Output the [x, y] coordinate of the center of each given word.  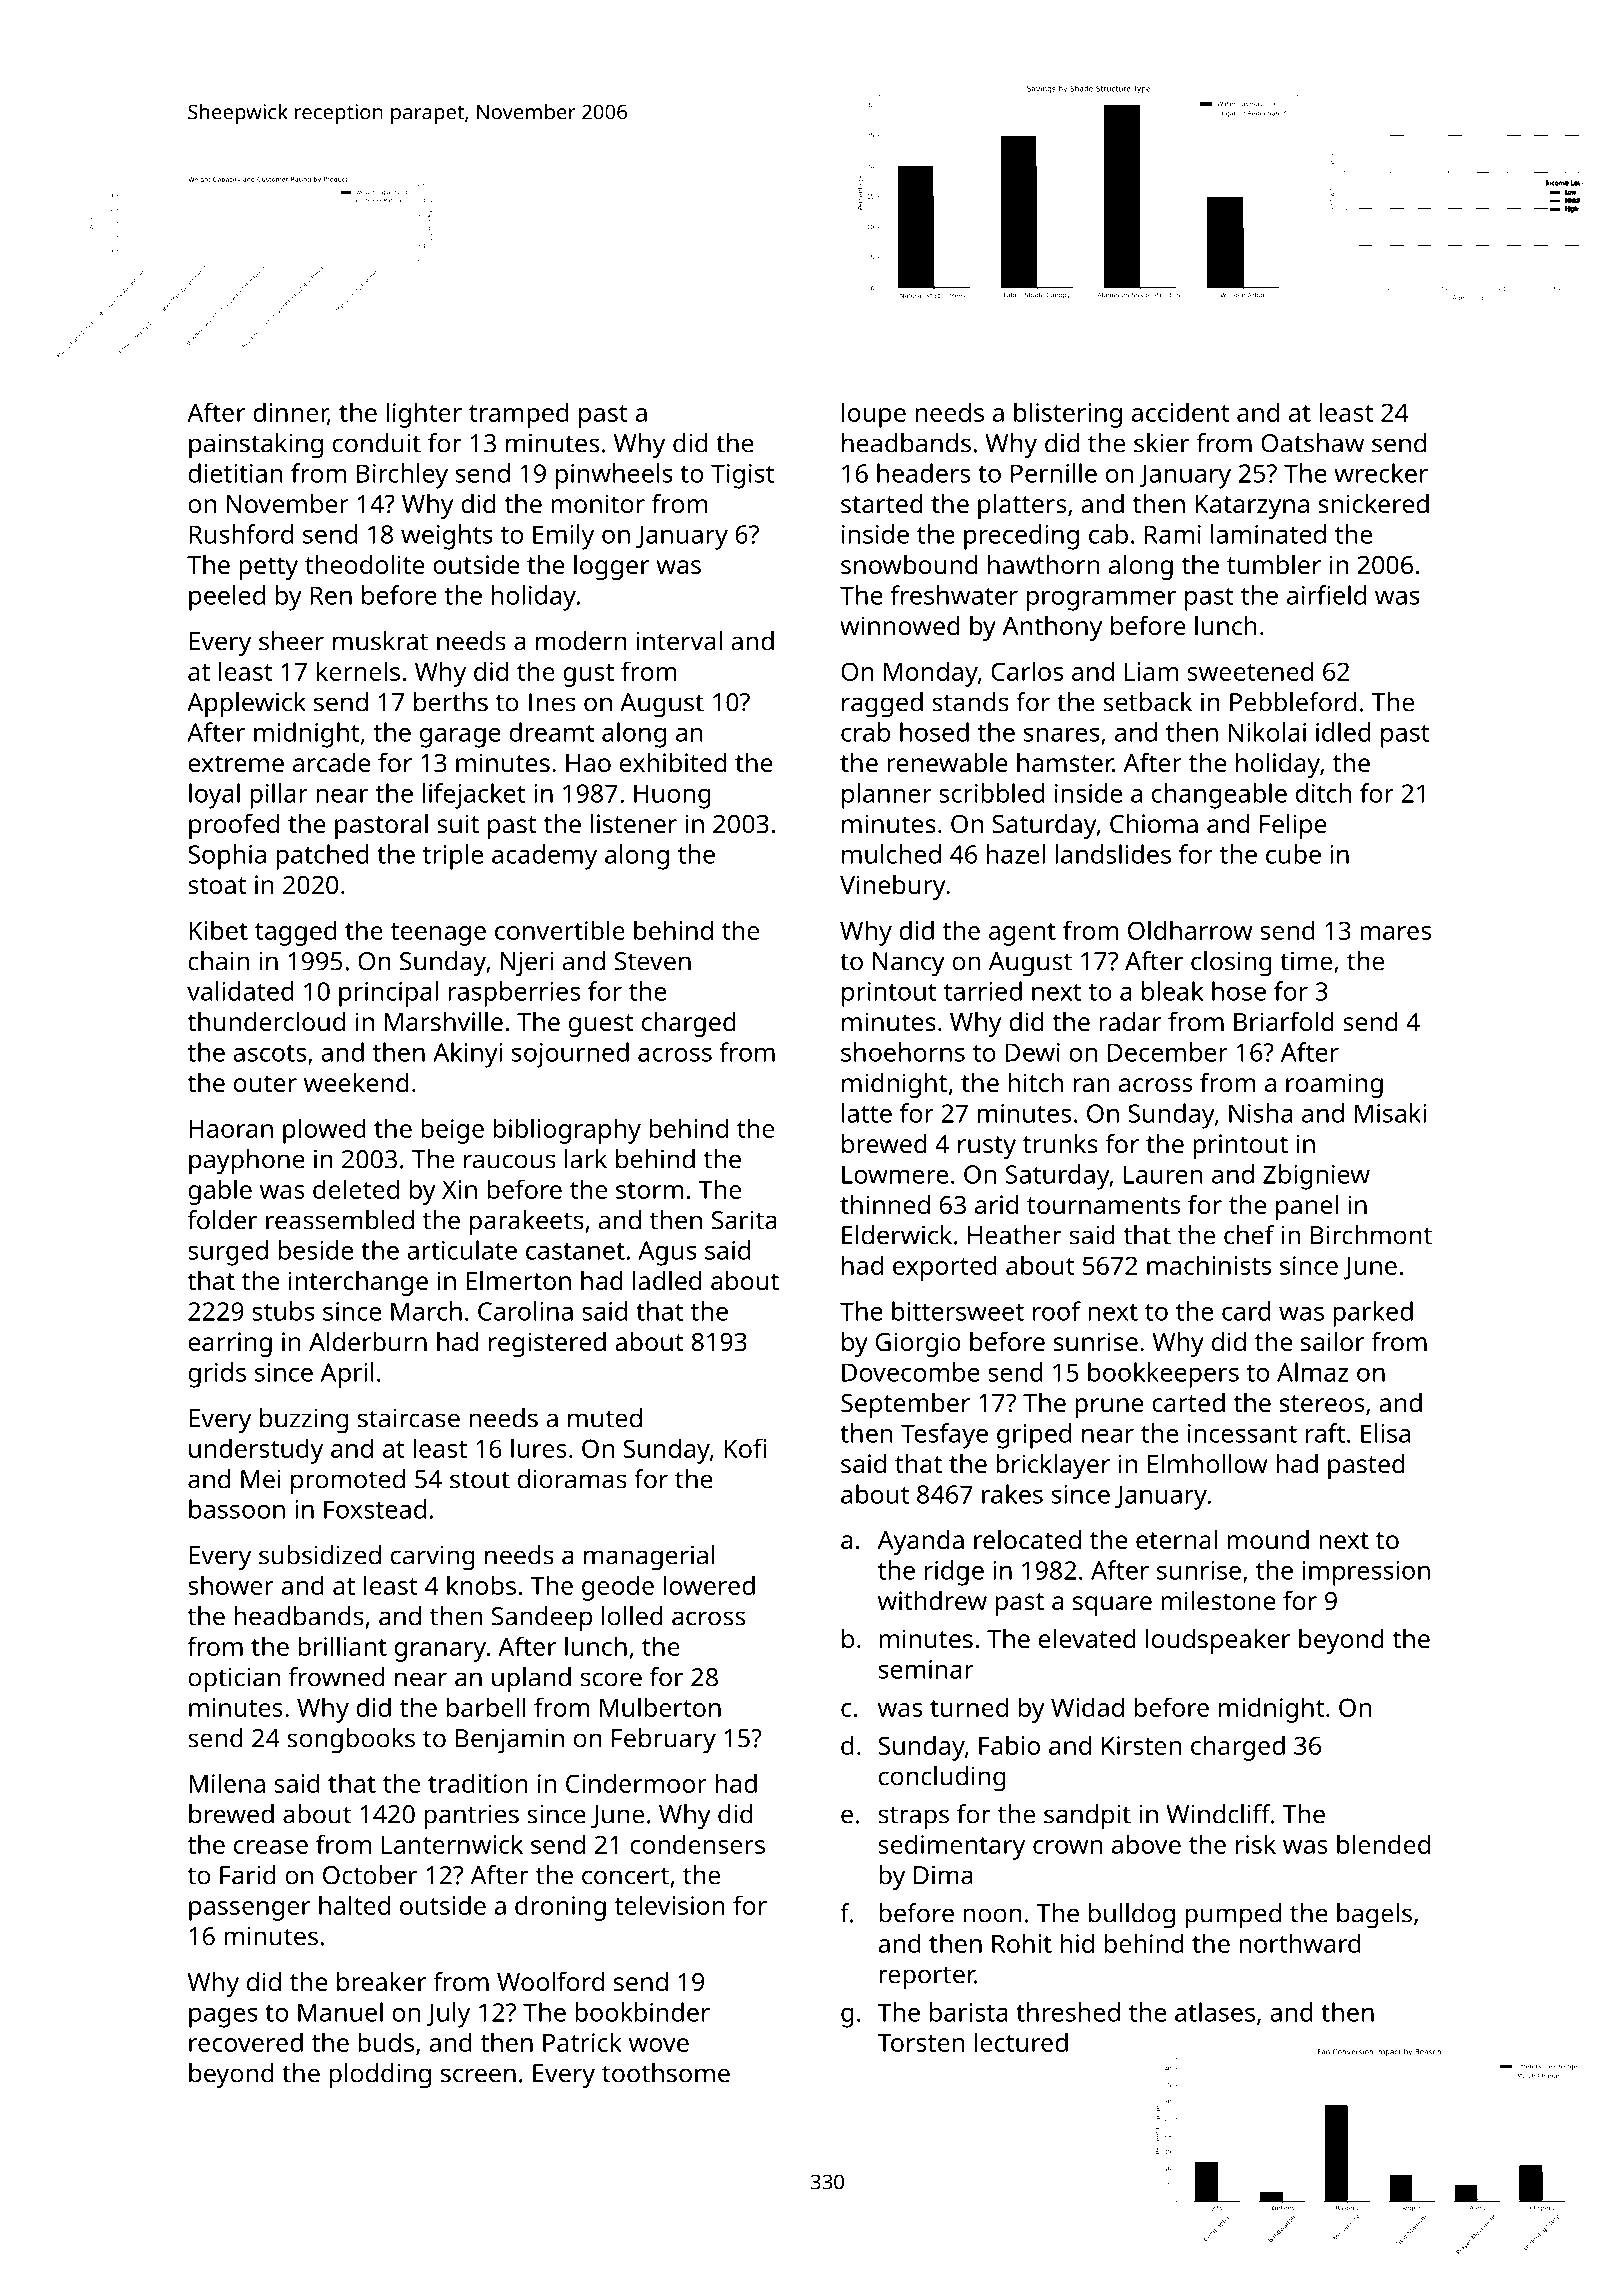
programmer [1101, 601]
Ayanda [920, 1542]
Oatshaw [1312, 443]
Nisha [1261, 1113]
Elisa [1385, 1433]
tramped [519, 415]
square [1112, 1606]
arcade [331, 762]
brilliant [342, 1646]
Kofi [745, 1448]
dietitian [235, 473]
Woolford [550, 1981]
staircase [409, 1418]
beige [452, 1131]
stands [970, 702]
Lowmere [895, 1174]
